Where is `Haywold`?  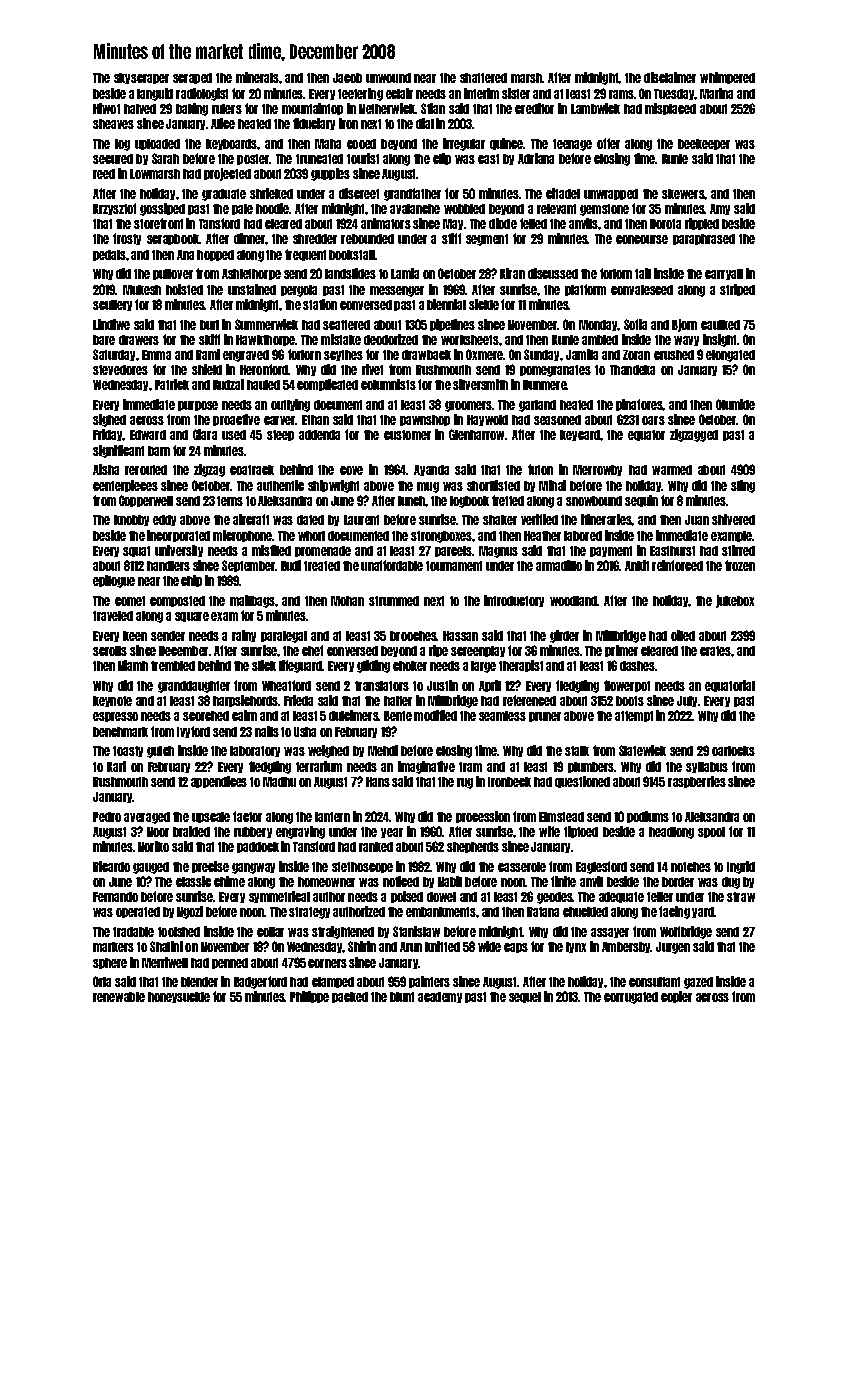 Haywold is located at coordinates (487, 420).
